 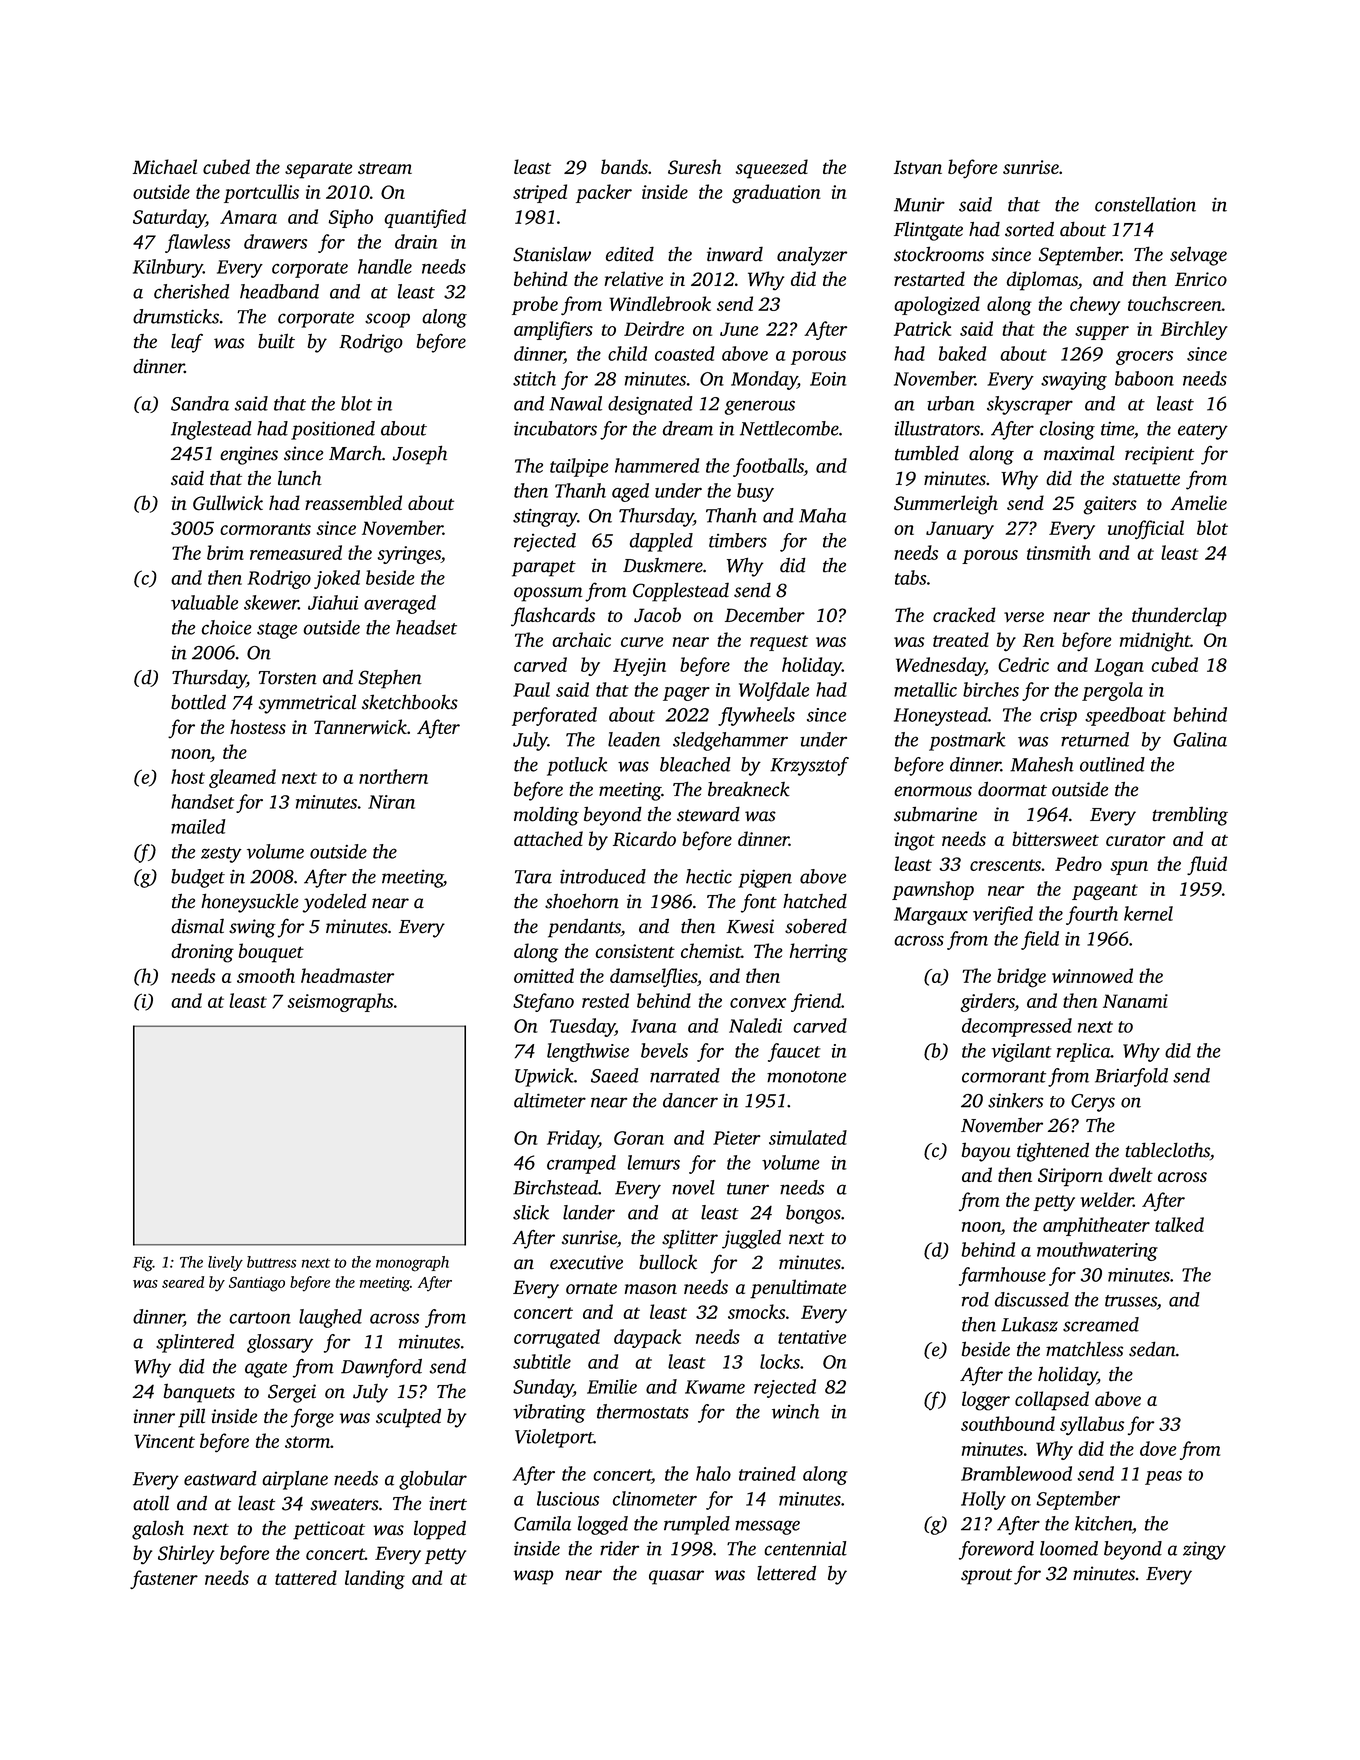 I want to click on lettered, so click(x=786, y=1573).
